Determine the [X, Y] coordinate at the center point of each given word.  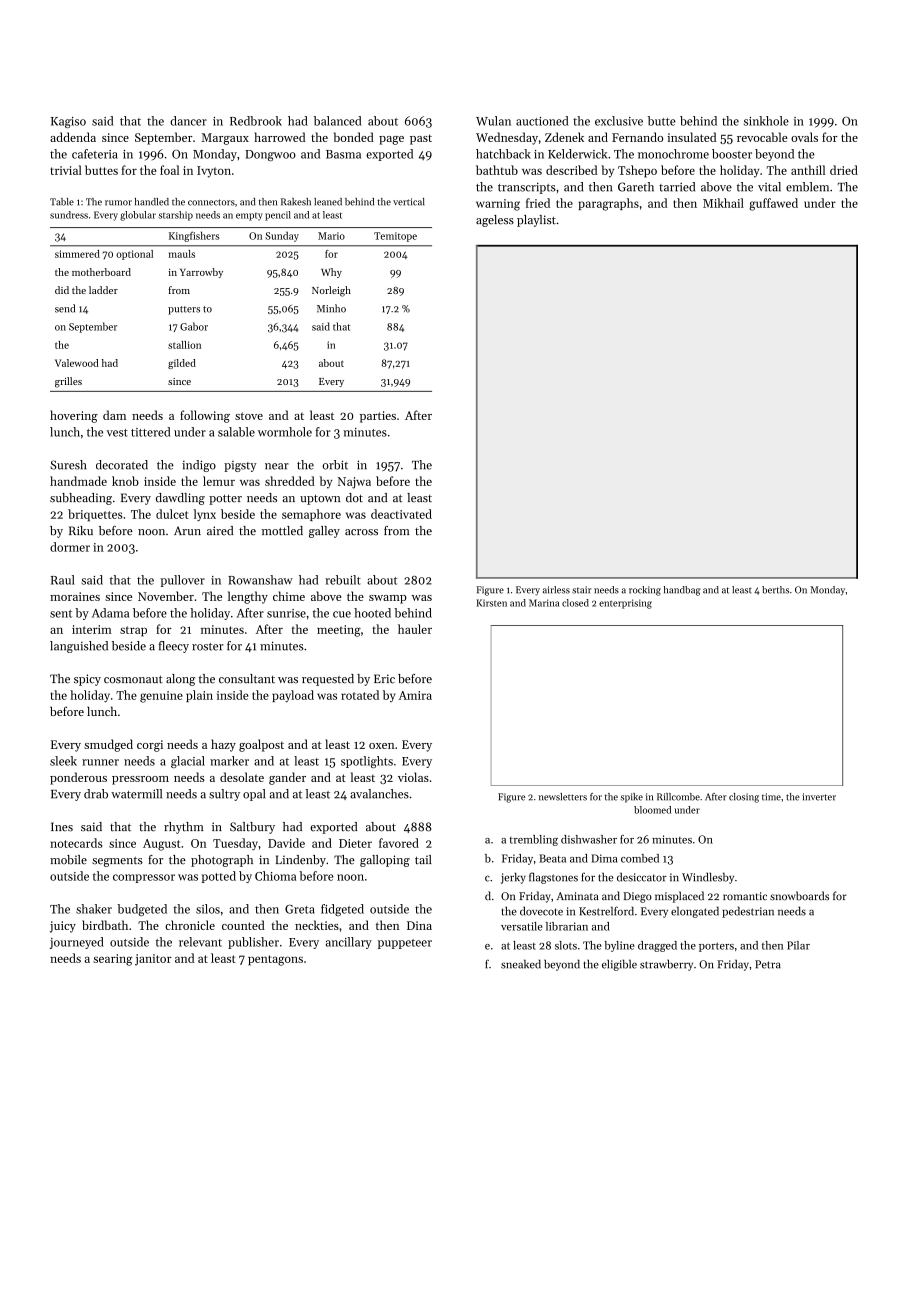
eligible [619, 965]
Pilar [798, 945]
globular [138, 216]
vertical [409, 202]
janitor [153, 960]
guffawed [773, 204]
